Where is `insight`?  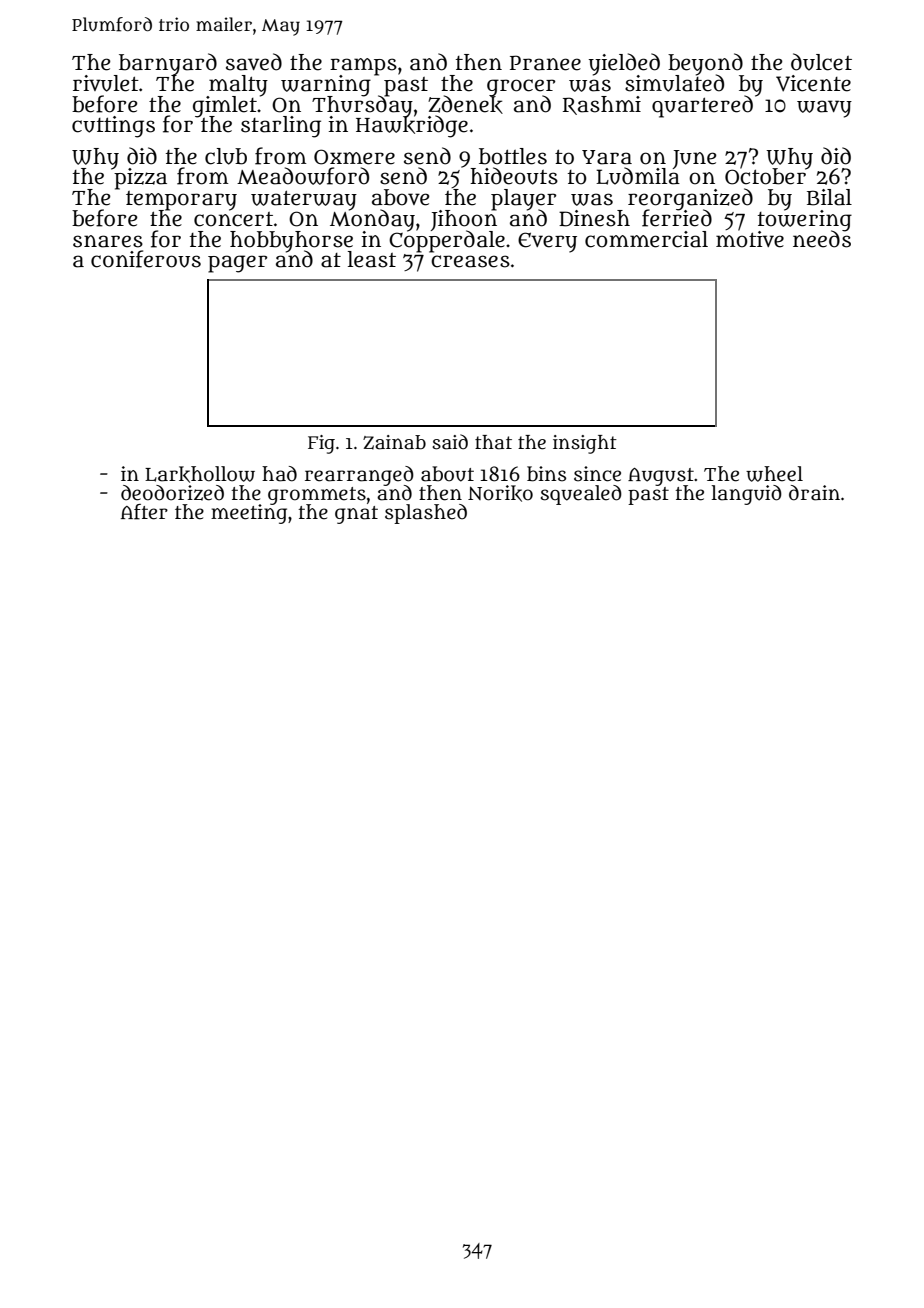
insight is located at coordinates (585, 444).
